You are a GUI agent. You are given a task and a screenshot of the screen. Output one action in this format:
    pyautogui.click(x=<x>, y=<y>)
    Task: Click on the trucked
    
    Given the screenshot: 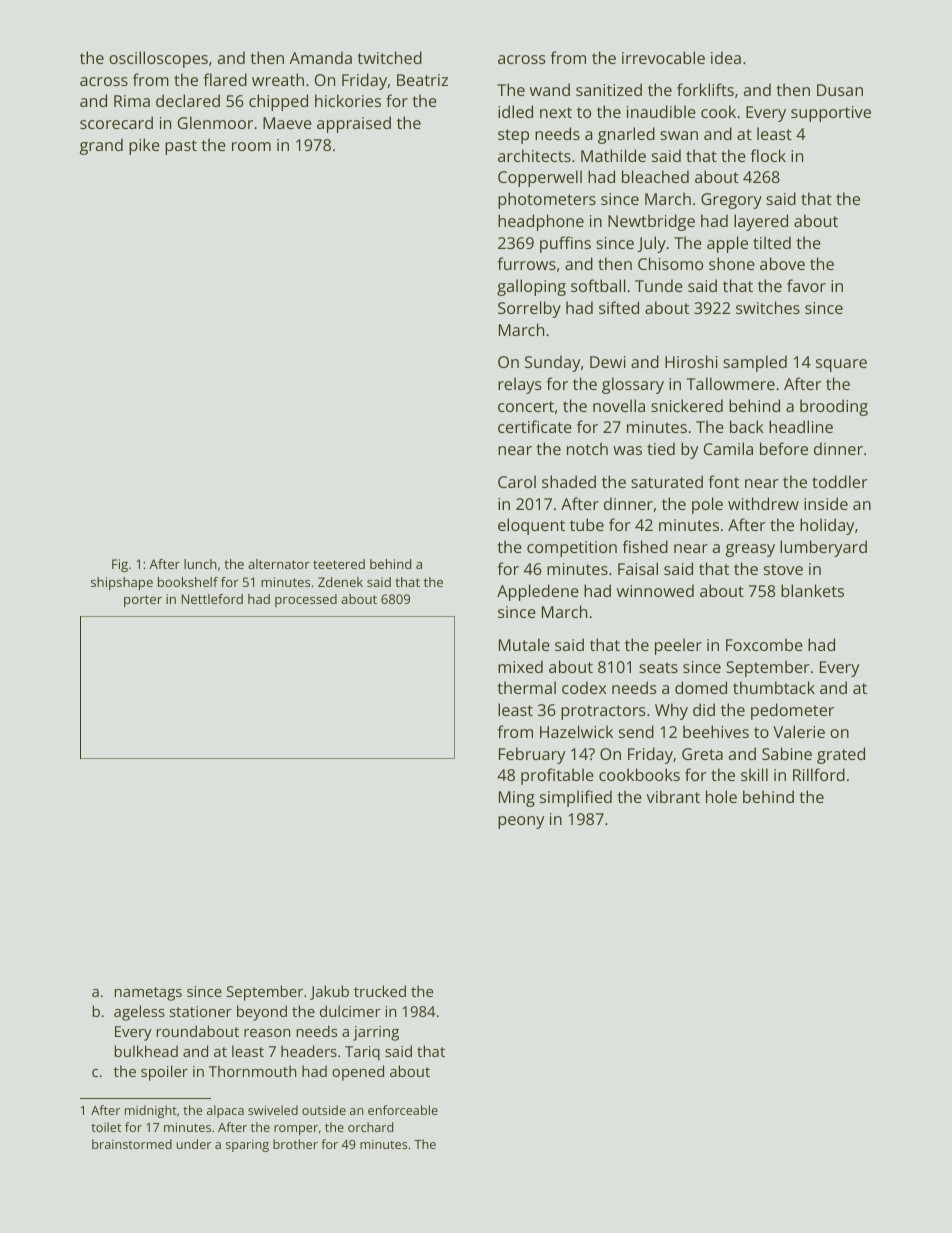 What is the action you would take?
    pyautogui.click(x=380, y=991)
